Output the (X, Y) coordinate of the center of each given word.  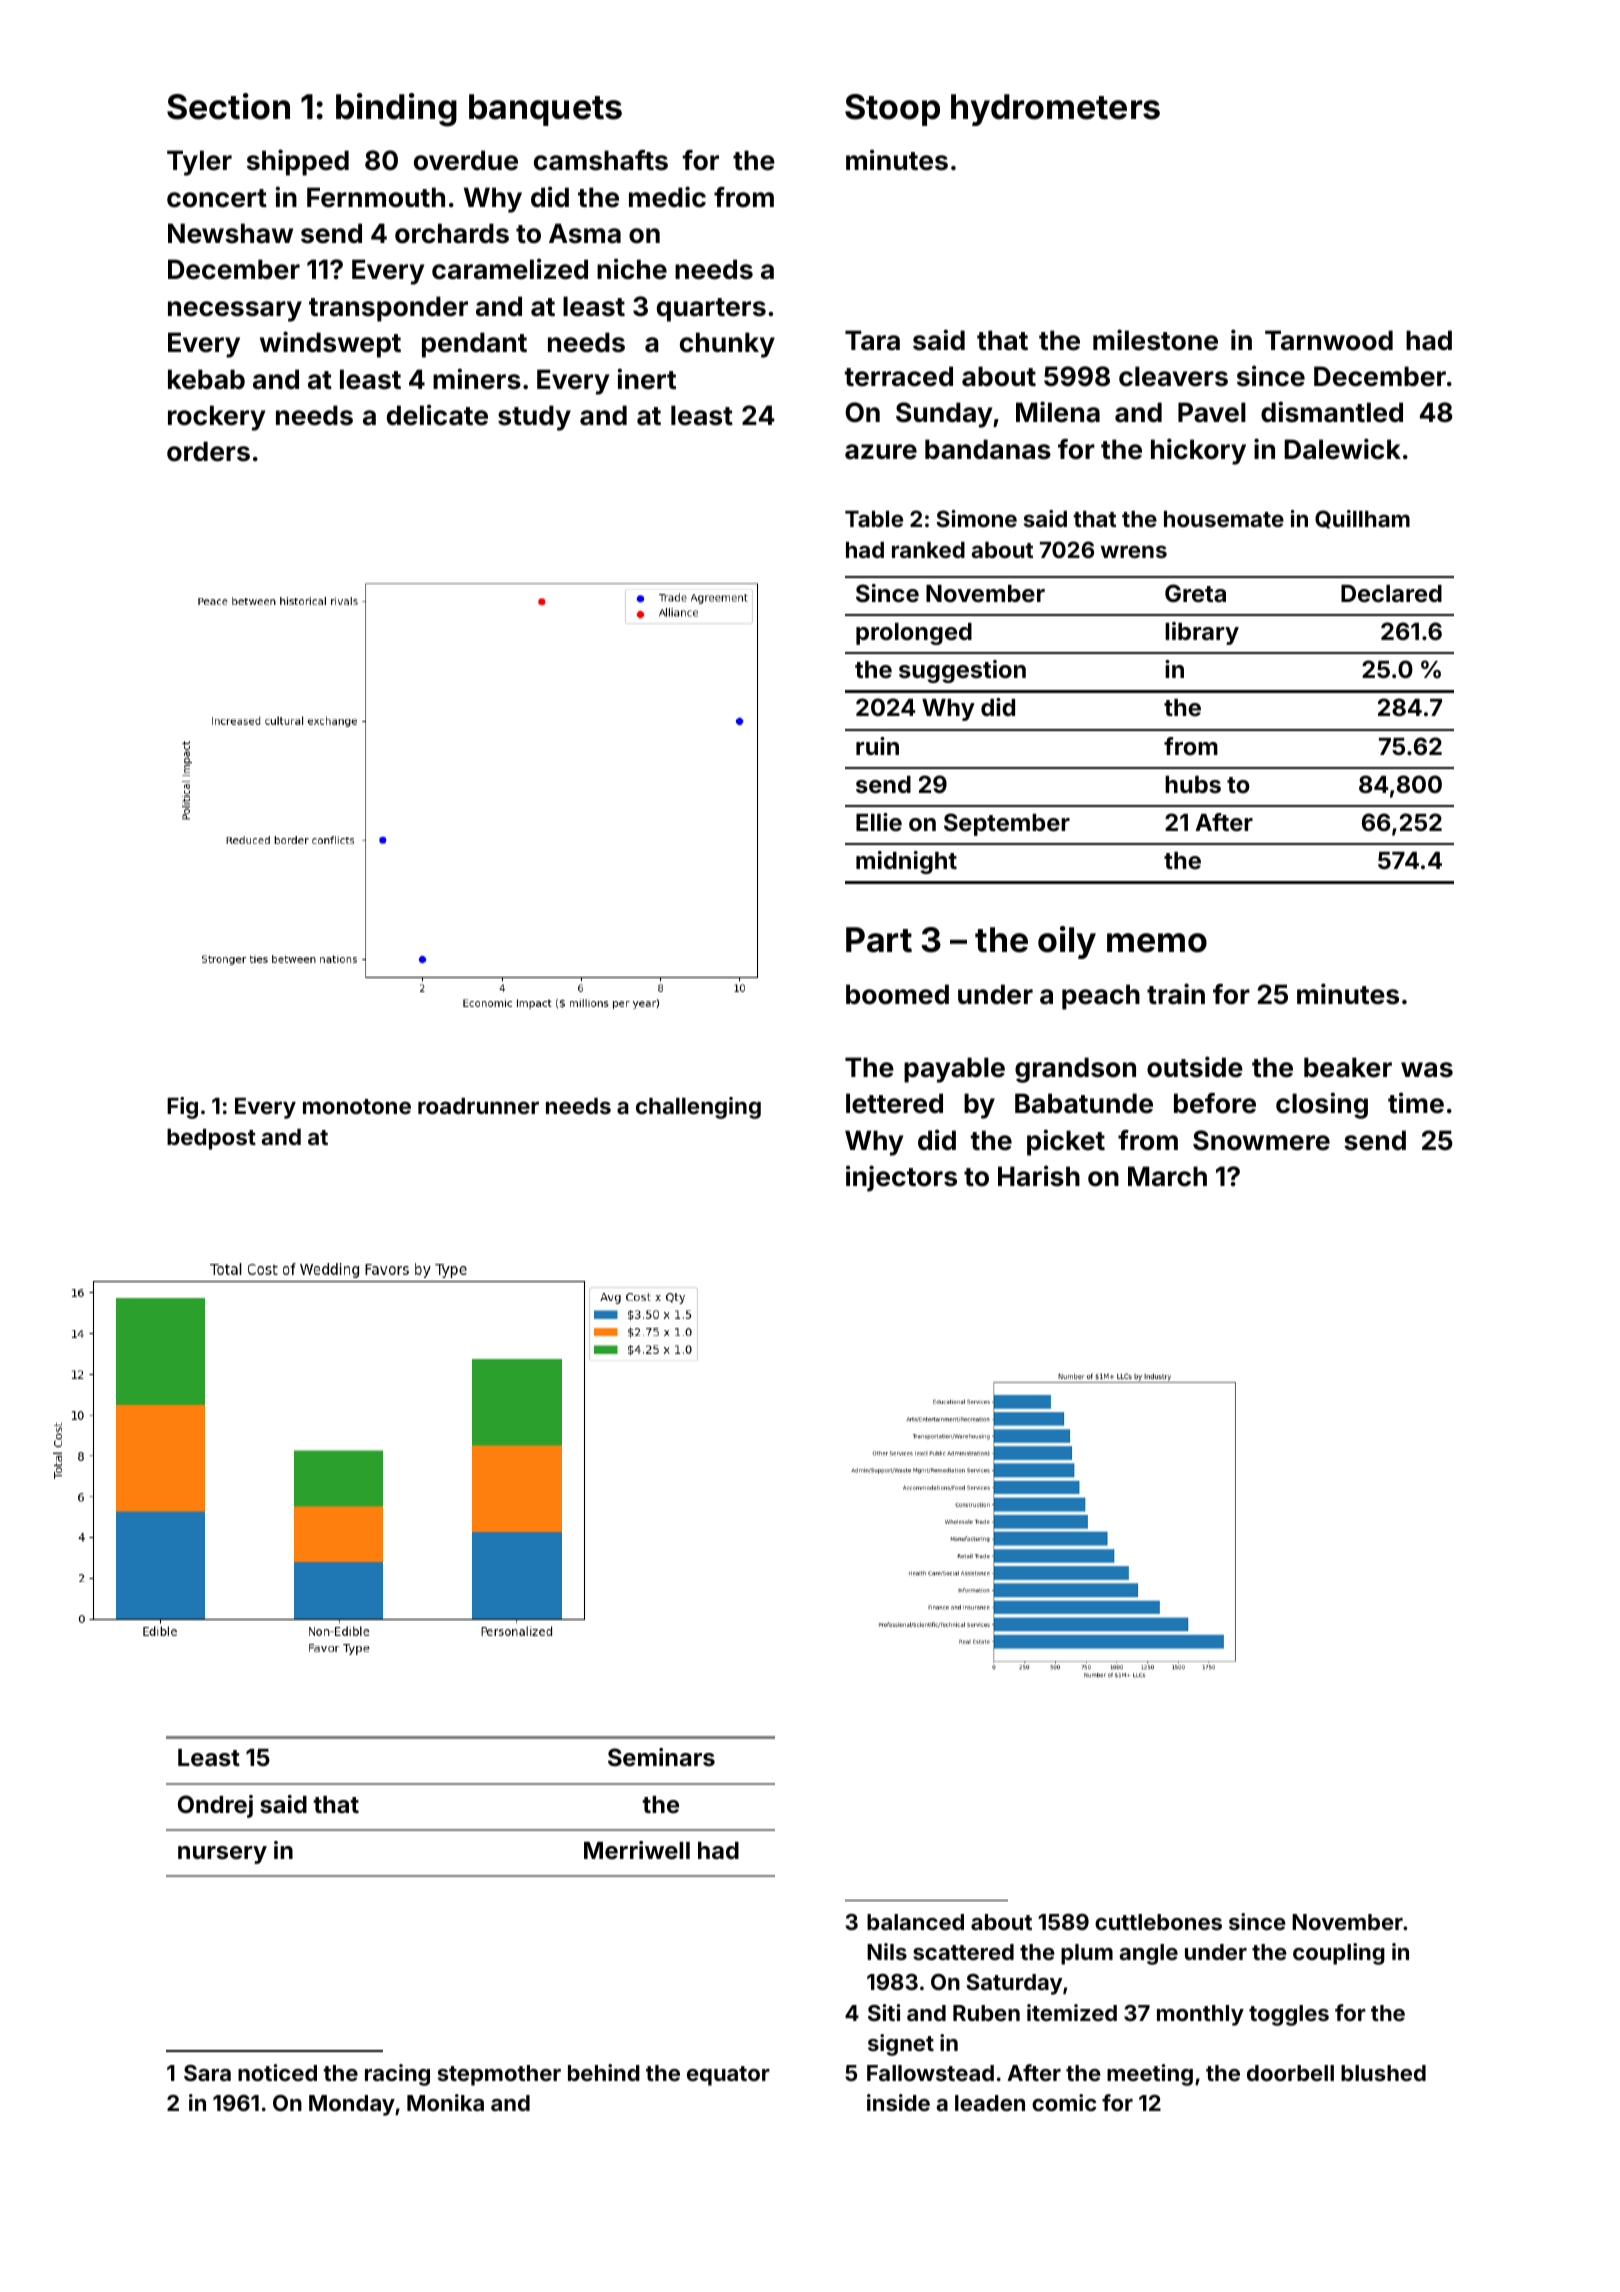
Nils (887, 1951)
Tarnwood (1329, 340)
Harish (1039, 1176)
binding (396, 110)
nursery (222, 1855)
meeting (1150, 2075)
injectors (901, 1178)
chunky (727, 345)
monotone (357, 1106)
